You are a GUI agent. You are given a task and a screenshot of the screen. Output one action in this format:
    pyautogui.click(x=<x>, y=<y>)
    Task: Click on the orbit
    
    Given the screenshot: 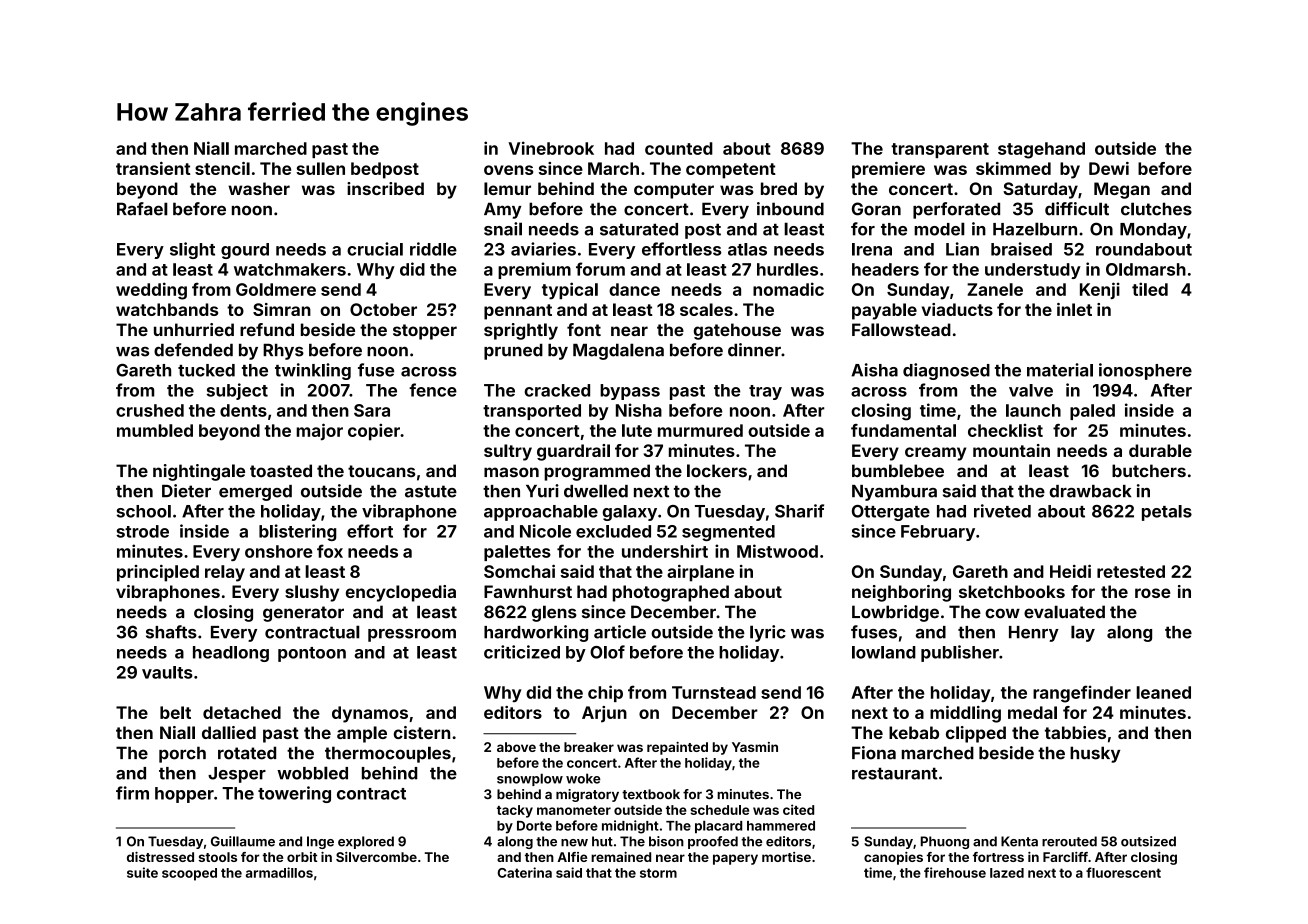 What is the action you would take?
    pyautogui.click(x=302, y=857)
